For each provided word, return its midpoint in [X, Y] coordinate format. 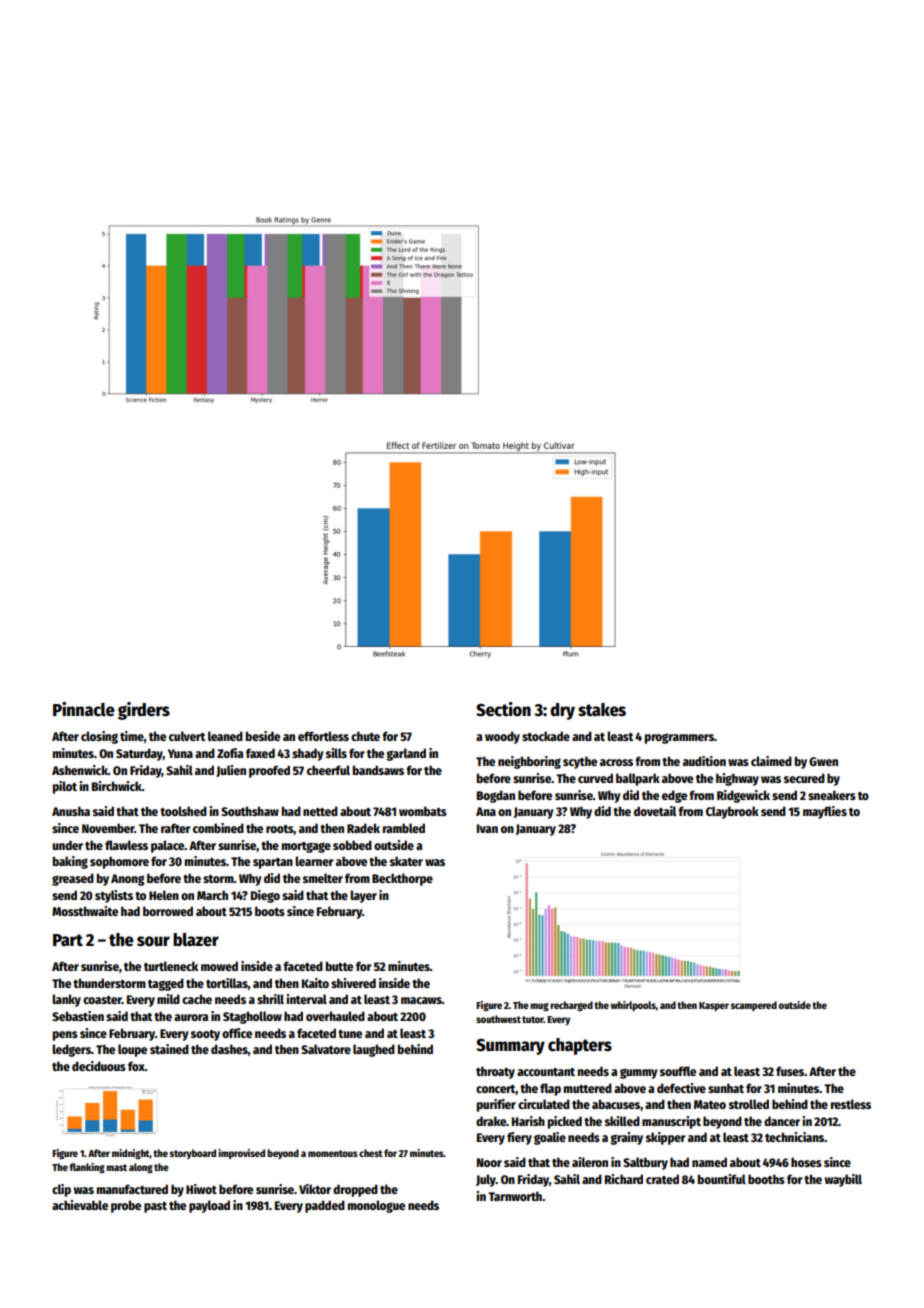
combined [218, 828]
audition [704, 761]
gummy [639, 1073]
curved [595, 778]
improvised [241, 1154]
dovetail [655, 811]
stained [169, 1049]
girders [144, 711]
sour [153, 941]
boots [270, 911]
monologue [376, 1206]
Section [503, 709]
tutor [533, 1019]
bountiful [722, 1179]
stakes [602, 710]
